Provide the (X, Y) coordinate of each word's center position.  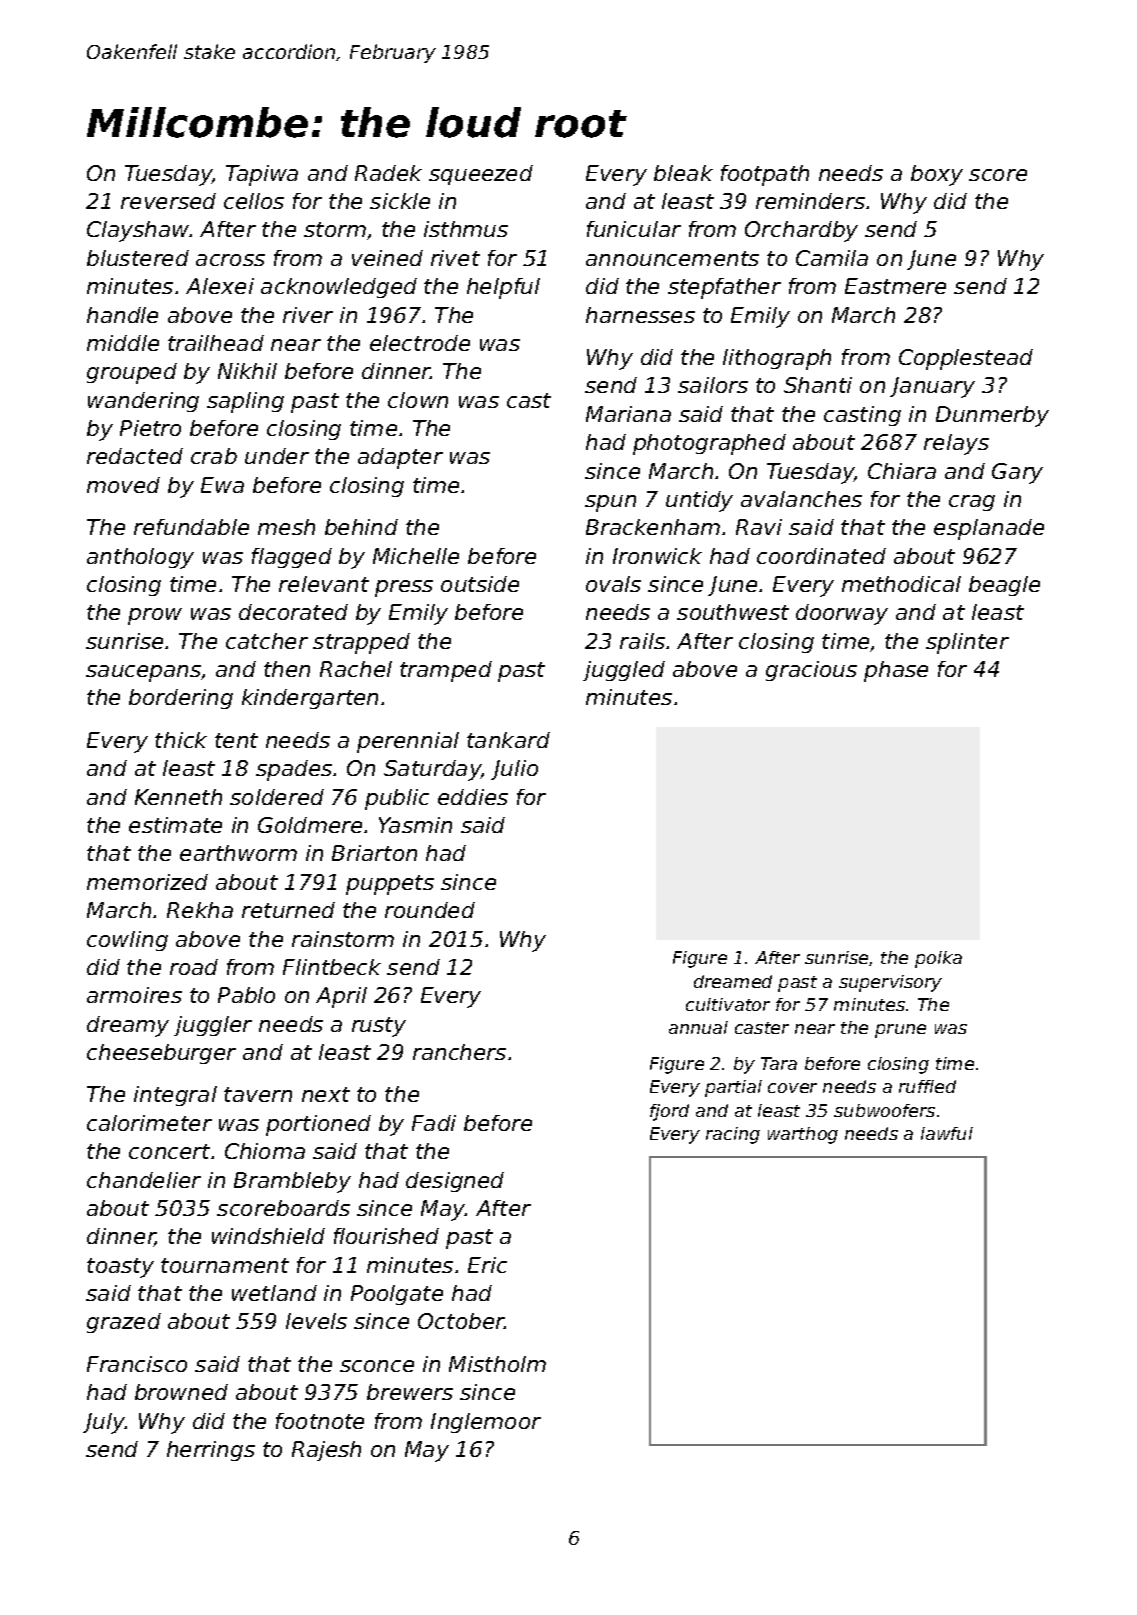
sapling (245, 402)
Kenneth (178, 797)
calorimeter (149, 1123)
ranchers (459, 1052)
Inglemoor (486, 1423)
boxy (937, 175)
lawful (947, 1133)
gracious (811, 671)
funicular (634, 229)
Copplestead (966, 359)
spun (610, 503)
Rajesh (326, 1451)
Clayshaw (138, 231)
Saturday (432, 770)
